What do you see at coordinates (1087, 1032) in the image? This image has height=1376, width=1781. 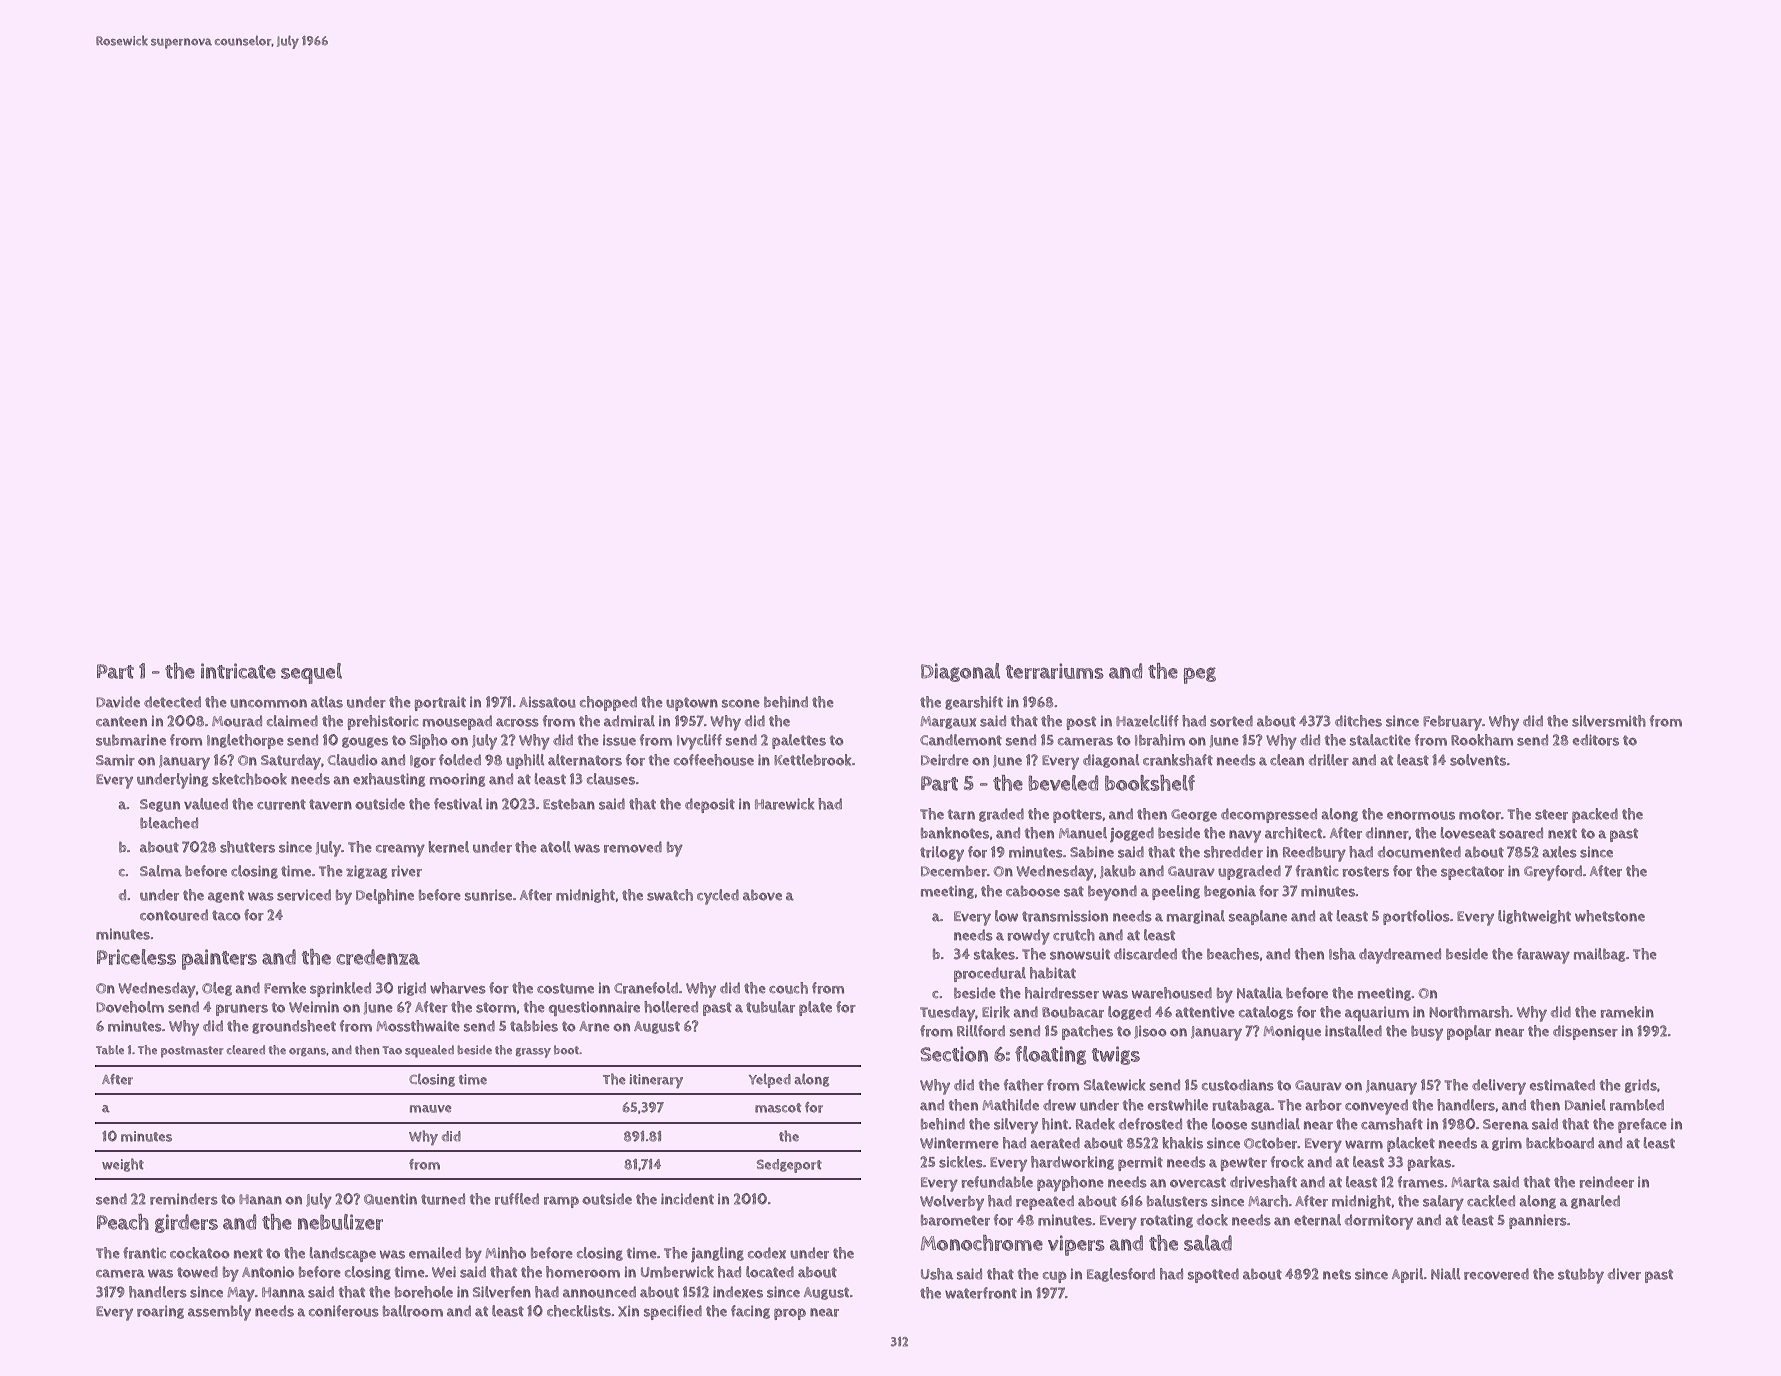 I see `patches` at bounding box center [1087, 1032].
